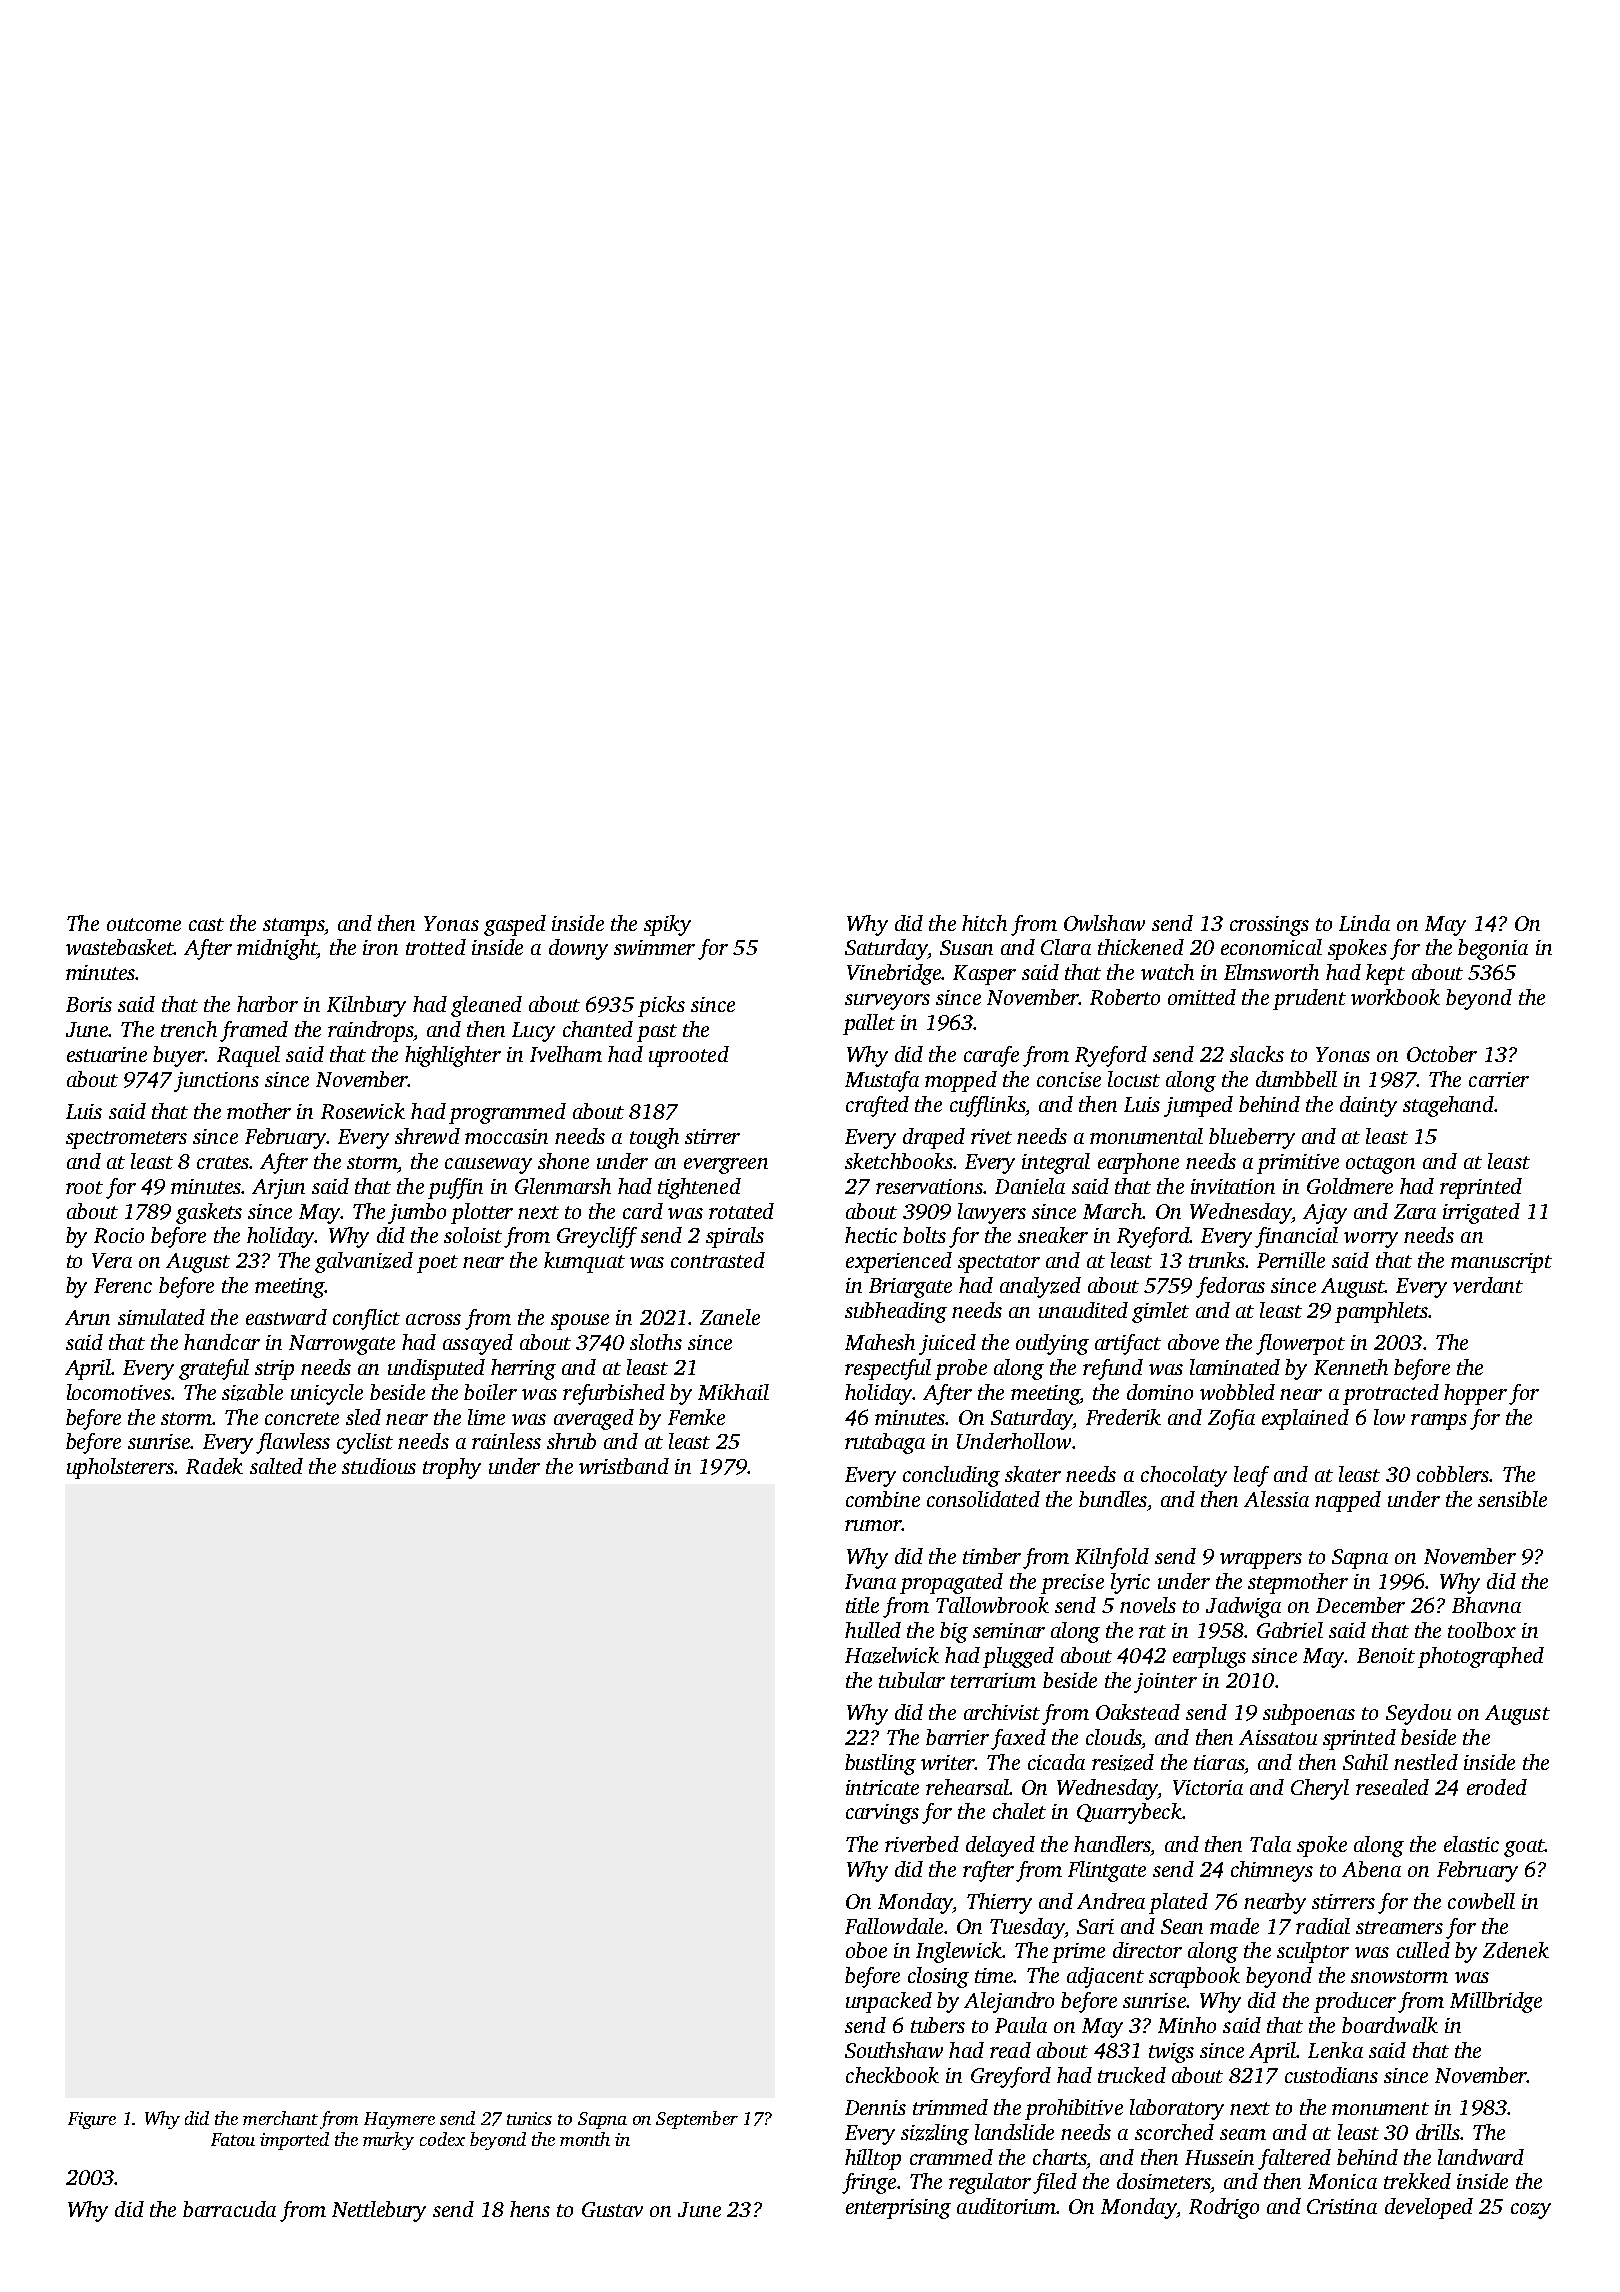 The image size is (1620, 2292). I want to click on Linda, so click(1364, 923).
